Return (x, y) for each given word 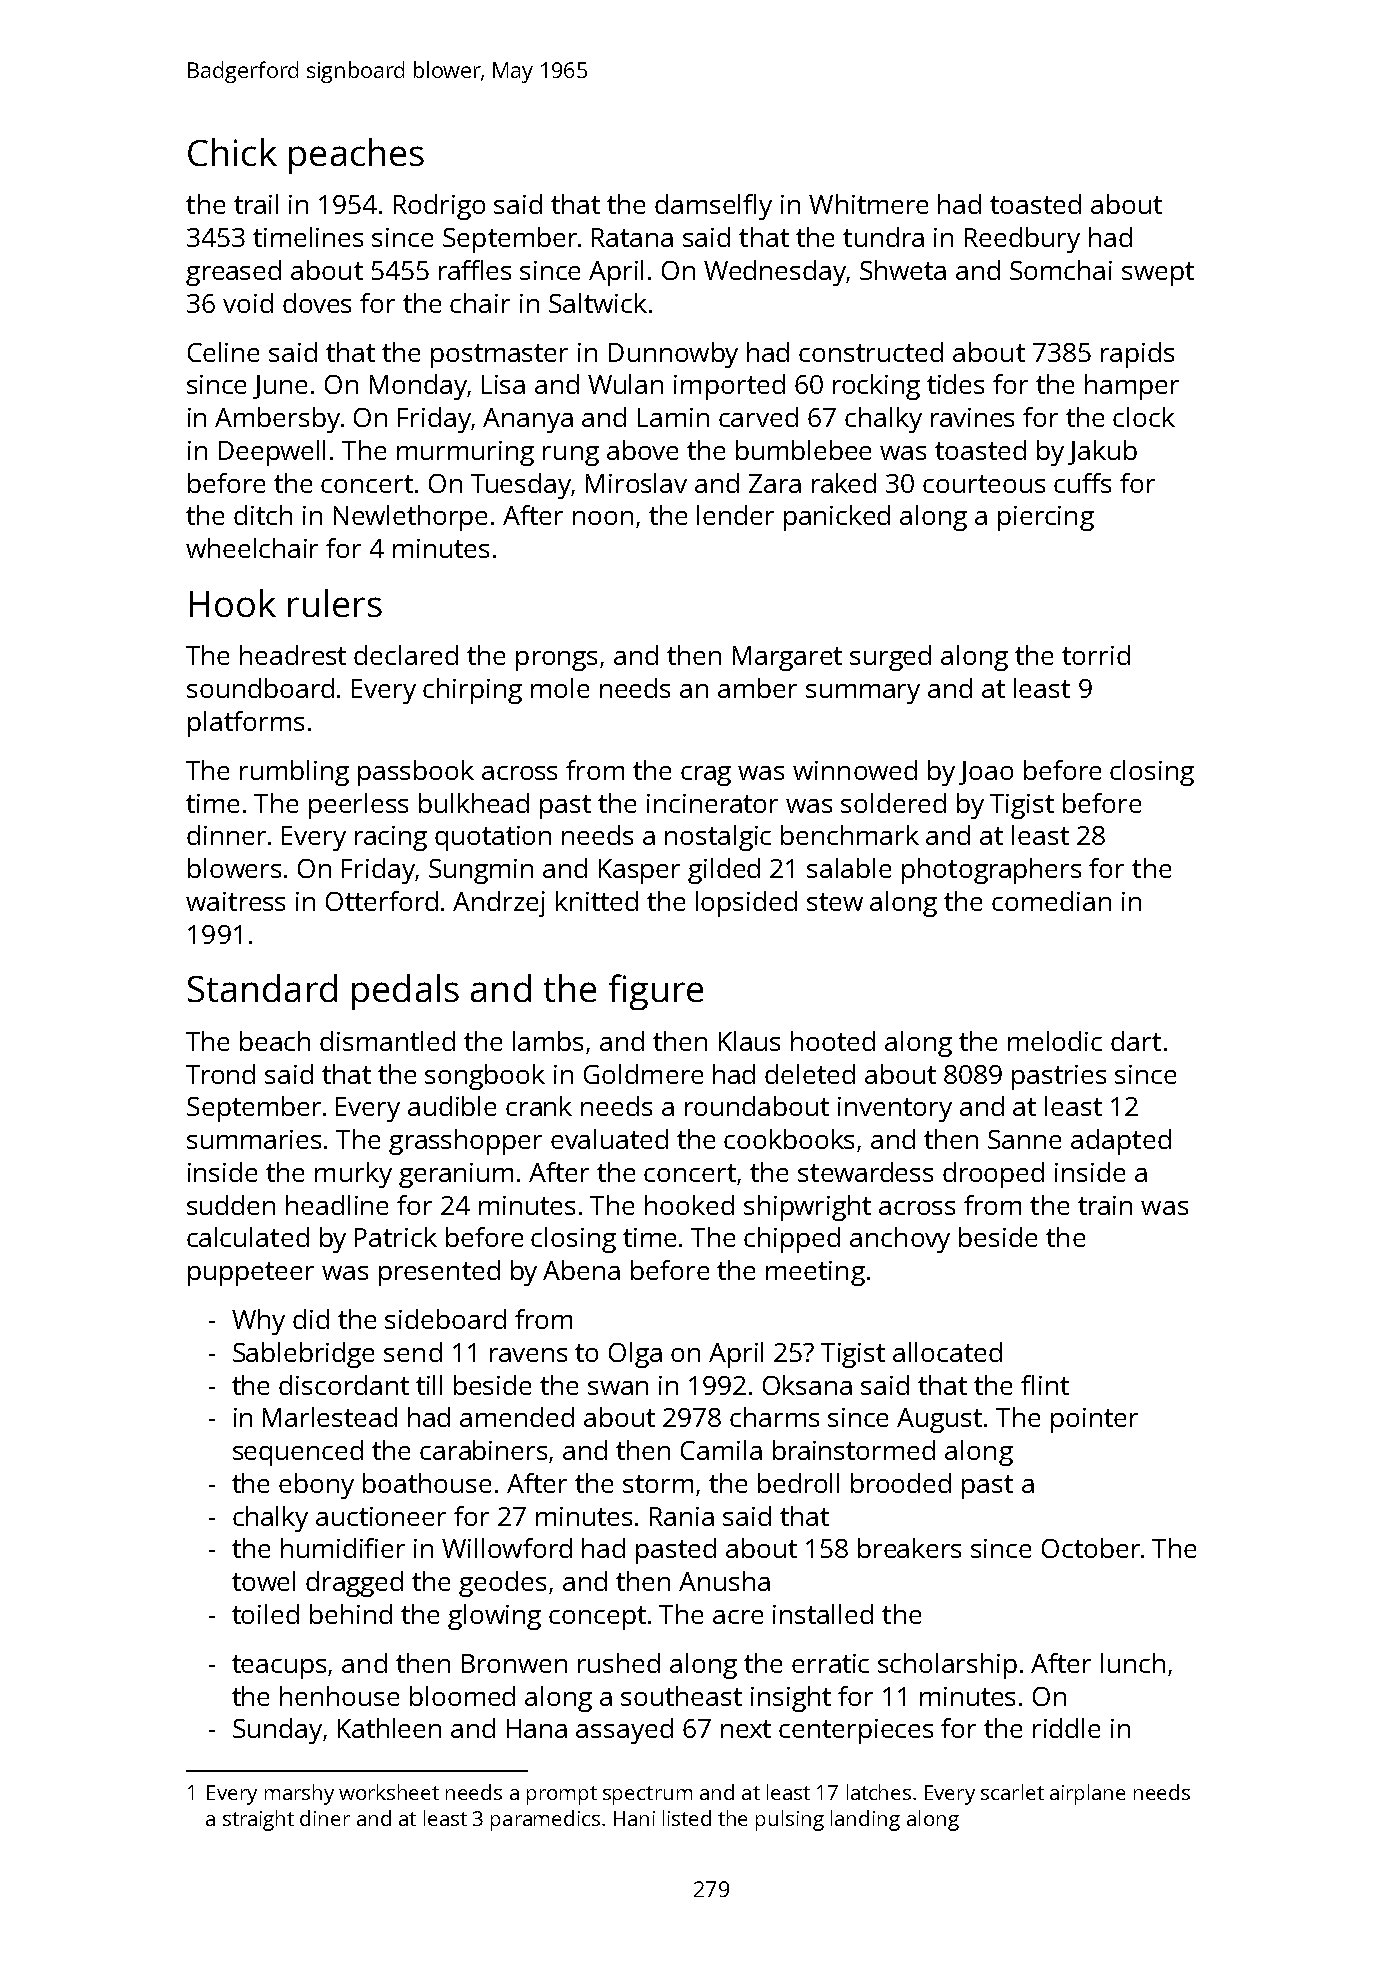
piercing (1046, 518)
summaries (254, 1139)
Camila (721, 1450)
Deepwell (272, 453)
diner (325, 1818)
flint (1045, 1385)
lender (735, 515)
